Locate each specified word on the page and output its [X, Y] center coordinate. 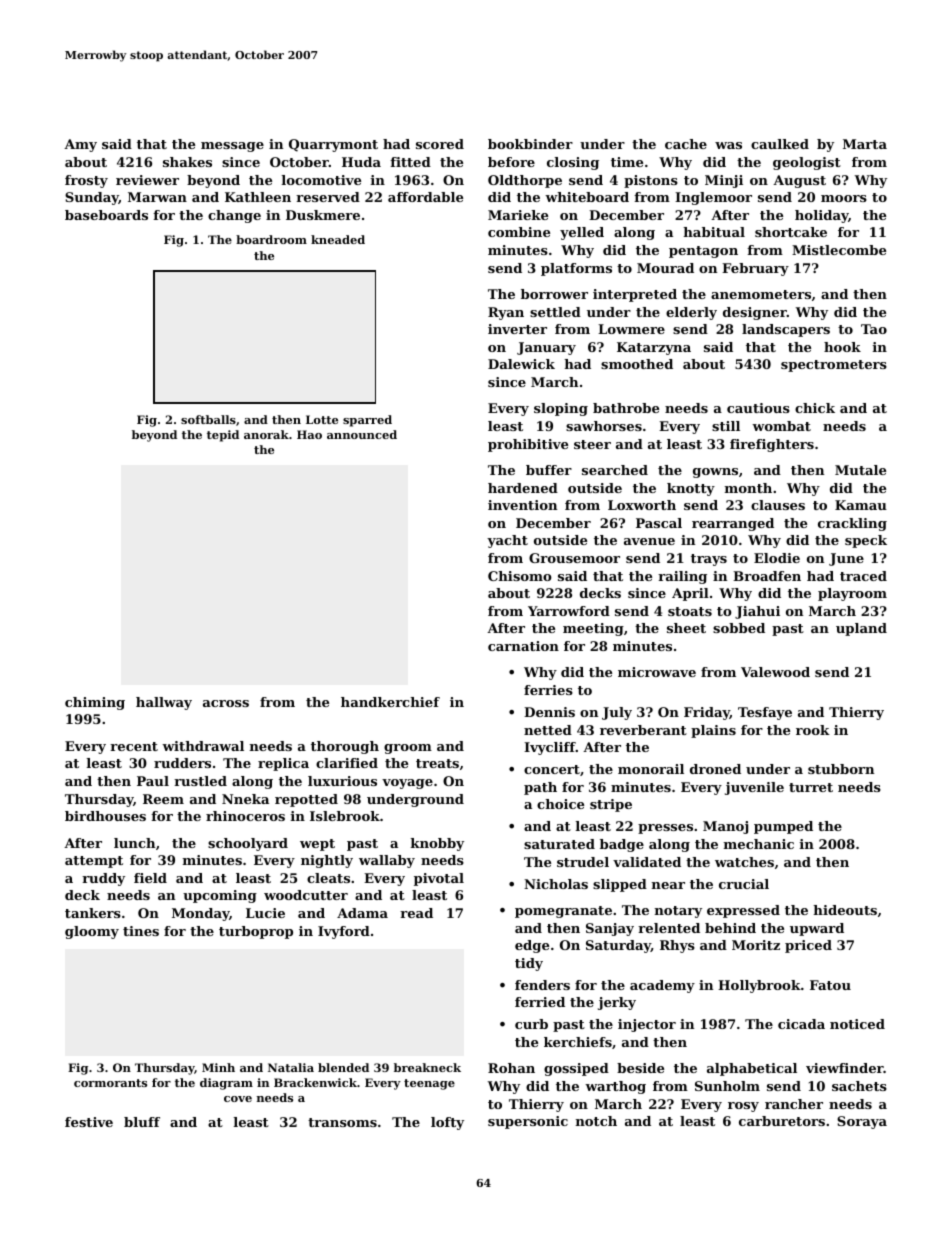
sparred [367, 421]
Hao [309, 434]
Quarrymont [333, 145]
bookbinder [530, 144]
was [728, 145]
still [726, 426]
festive [89, 1122]
